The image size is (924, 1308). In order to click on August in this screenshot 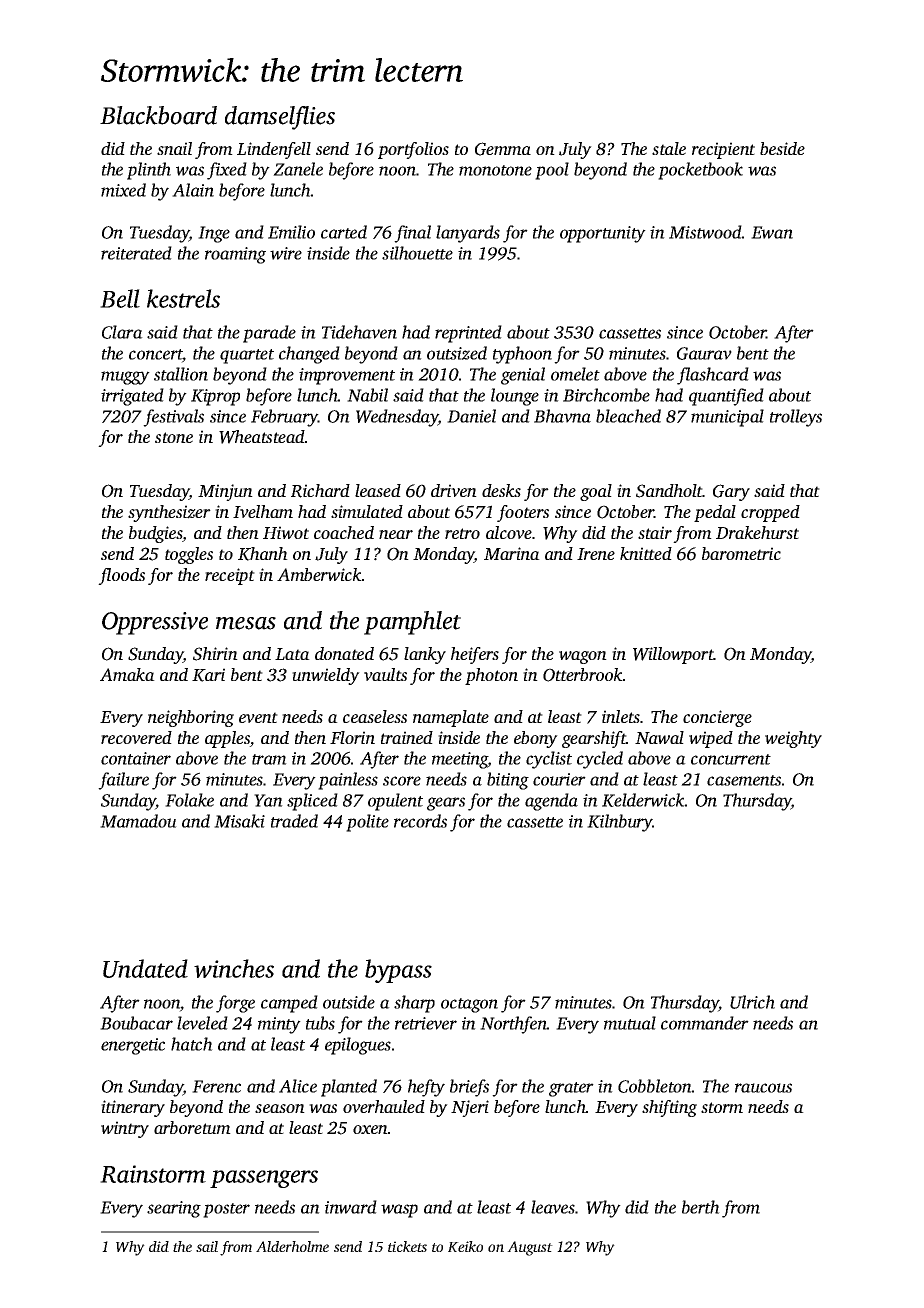, I will do `click(530, 1248)`.
